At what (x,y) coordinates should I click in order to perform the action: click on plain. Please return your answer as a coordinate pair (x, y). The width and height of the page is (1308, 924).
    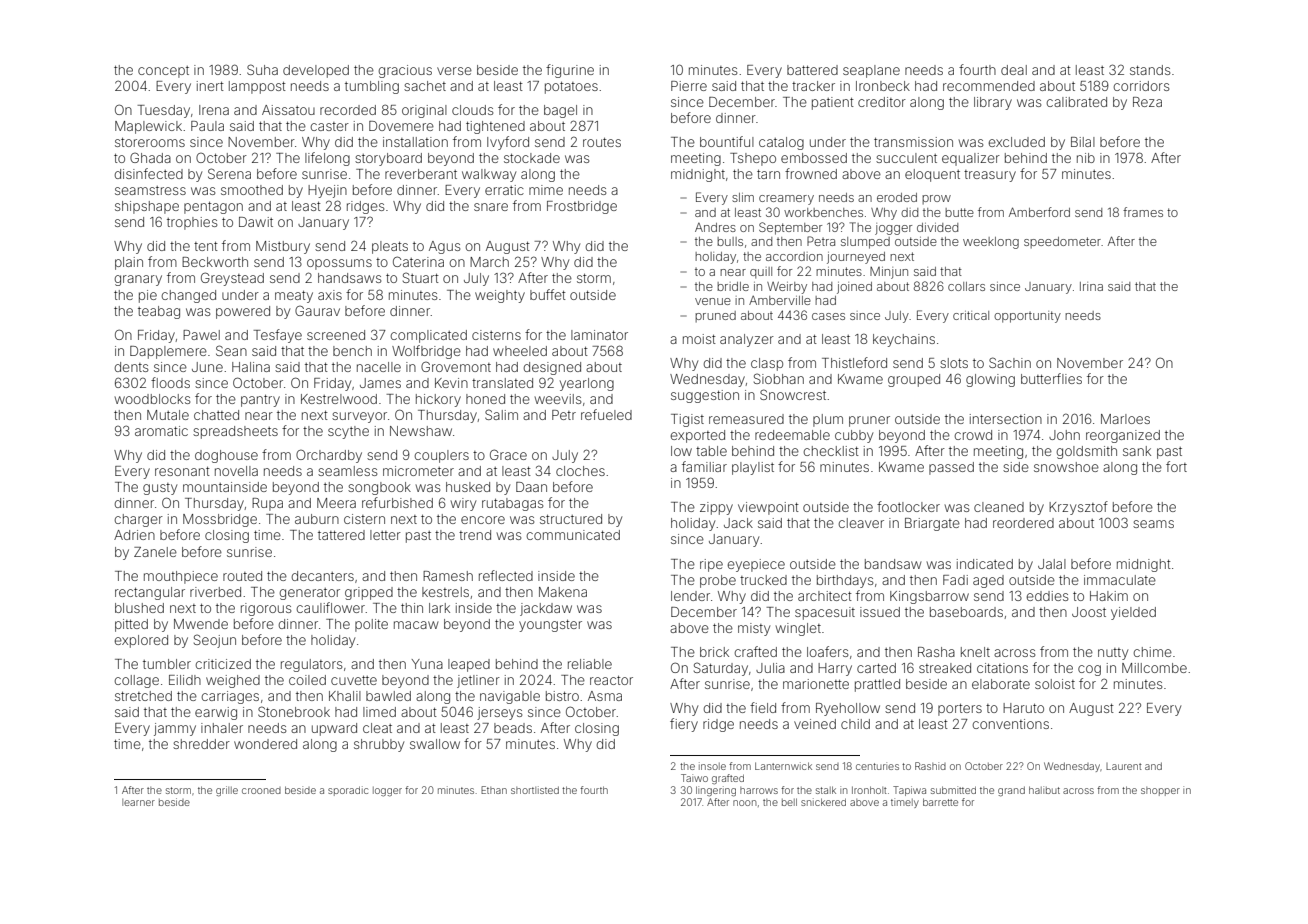
    Looking at the image, I should click on (129, 263).
